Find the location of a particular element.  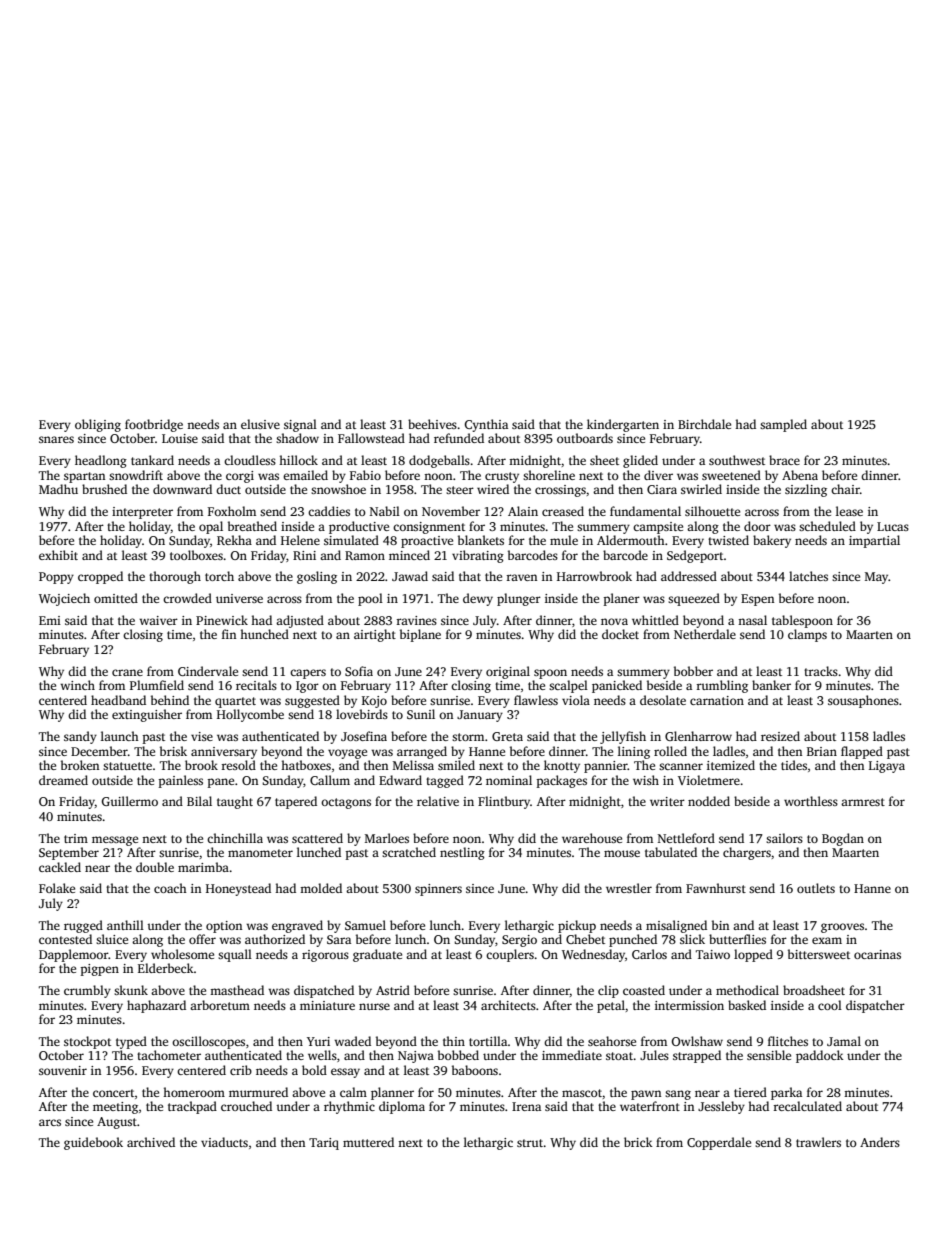

tachometer is located at coordinates (169, 1055).
